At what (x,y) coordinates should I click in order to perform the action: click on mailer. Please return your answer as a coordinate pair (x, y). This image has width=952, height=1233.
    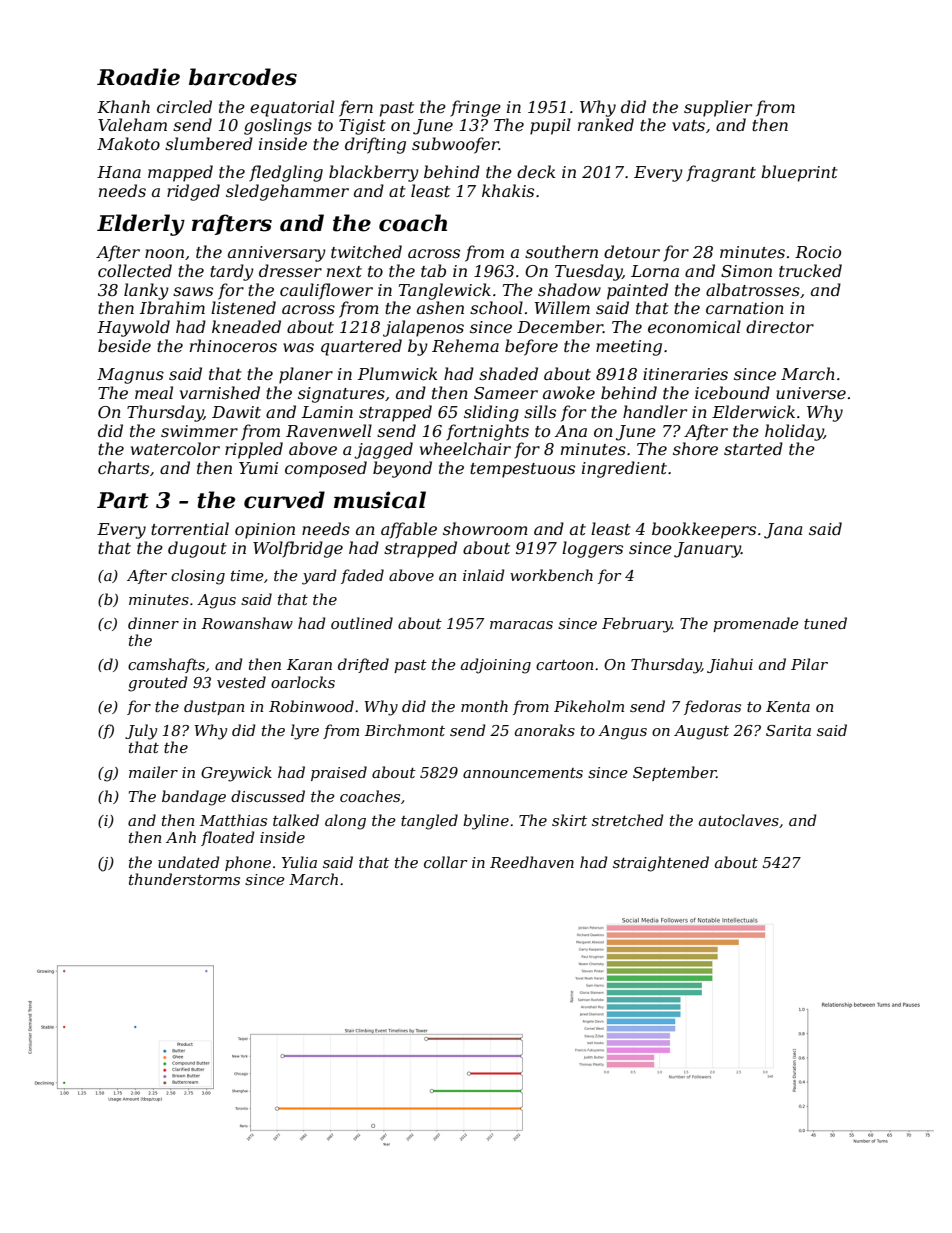
    Looking at the image, I should click on (153, 772).
